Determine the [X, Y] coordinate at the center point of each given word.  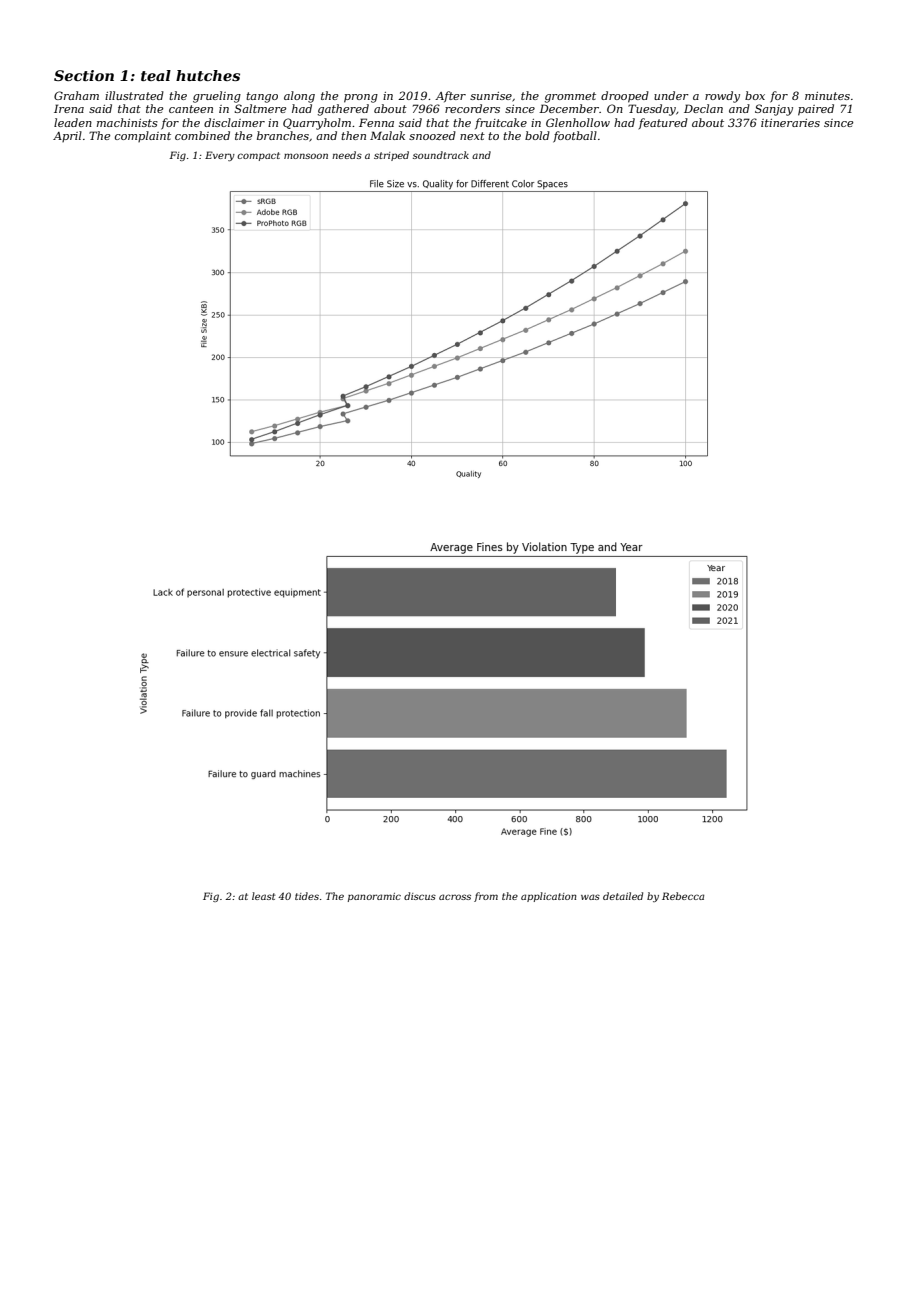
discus [420, 896]
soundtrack [441, 155]
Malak [387, 135]
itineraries [790, 123]
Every [220, 156]
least [263, 896]
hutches [208, 75]
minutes [827, 96]
